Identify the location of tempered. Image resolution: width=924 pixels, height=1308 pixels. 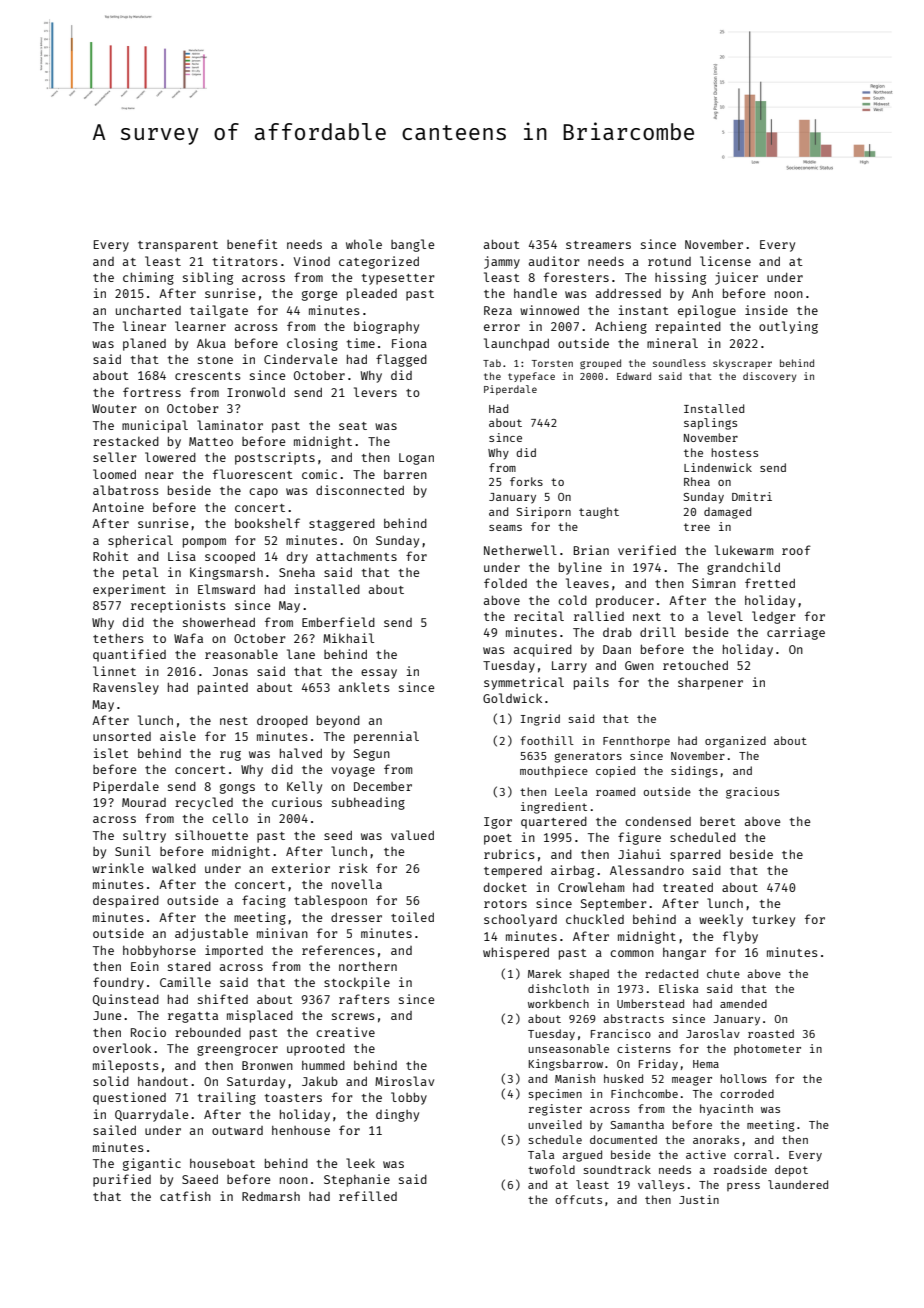
(513, 872).
